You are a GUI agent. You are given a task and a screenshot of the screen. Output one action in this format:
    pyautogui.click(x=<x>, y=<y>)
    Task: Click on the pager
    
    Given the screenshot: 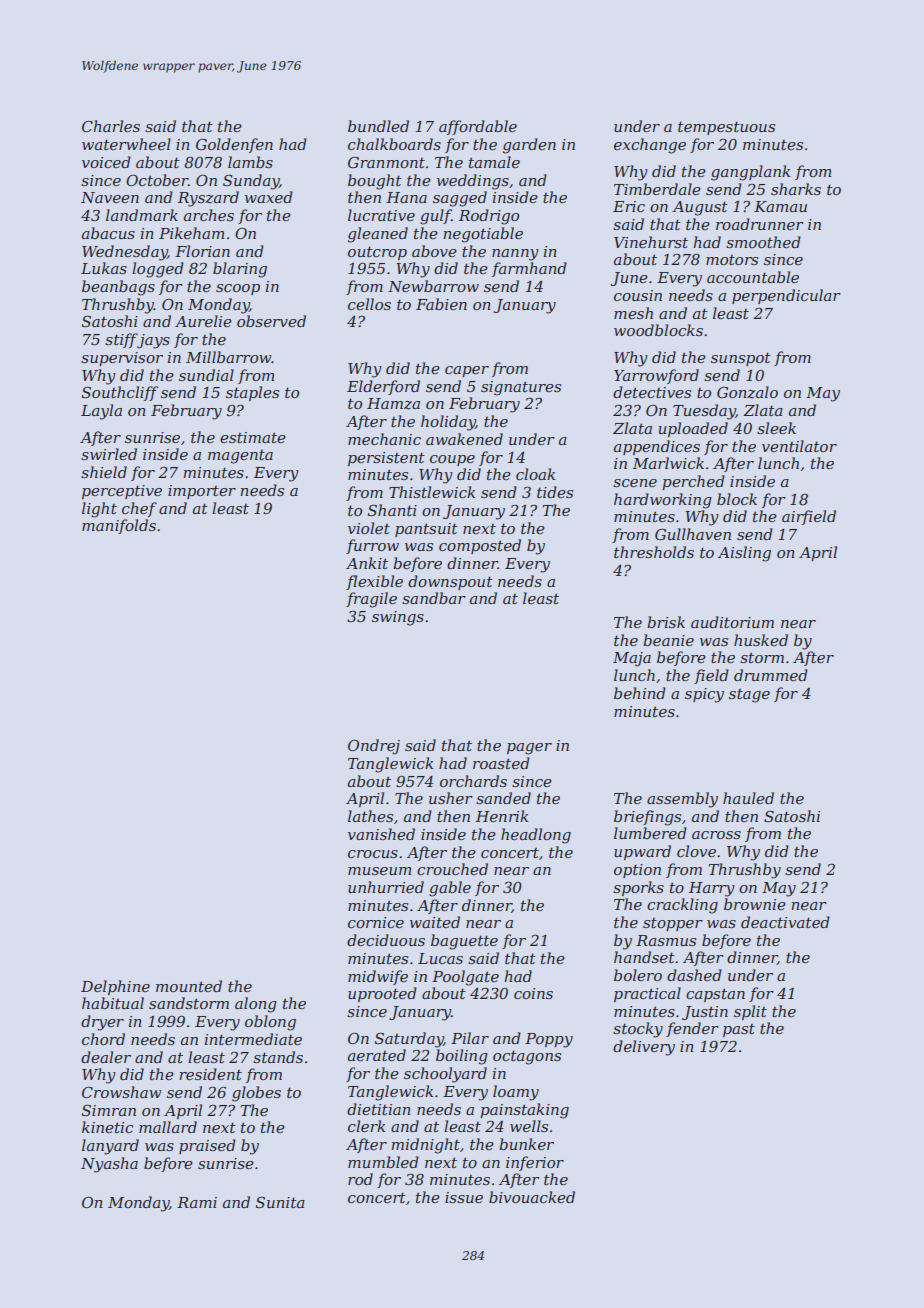 What is the action you would take?
    pyautogui.click(x=529, y=749)
